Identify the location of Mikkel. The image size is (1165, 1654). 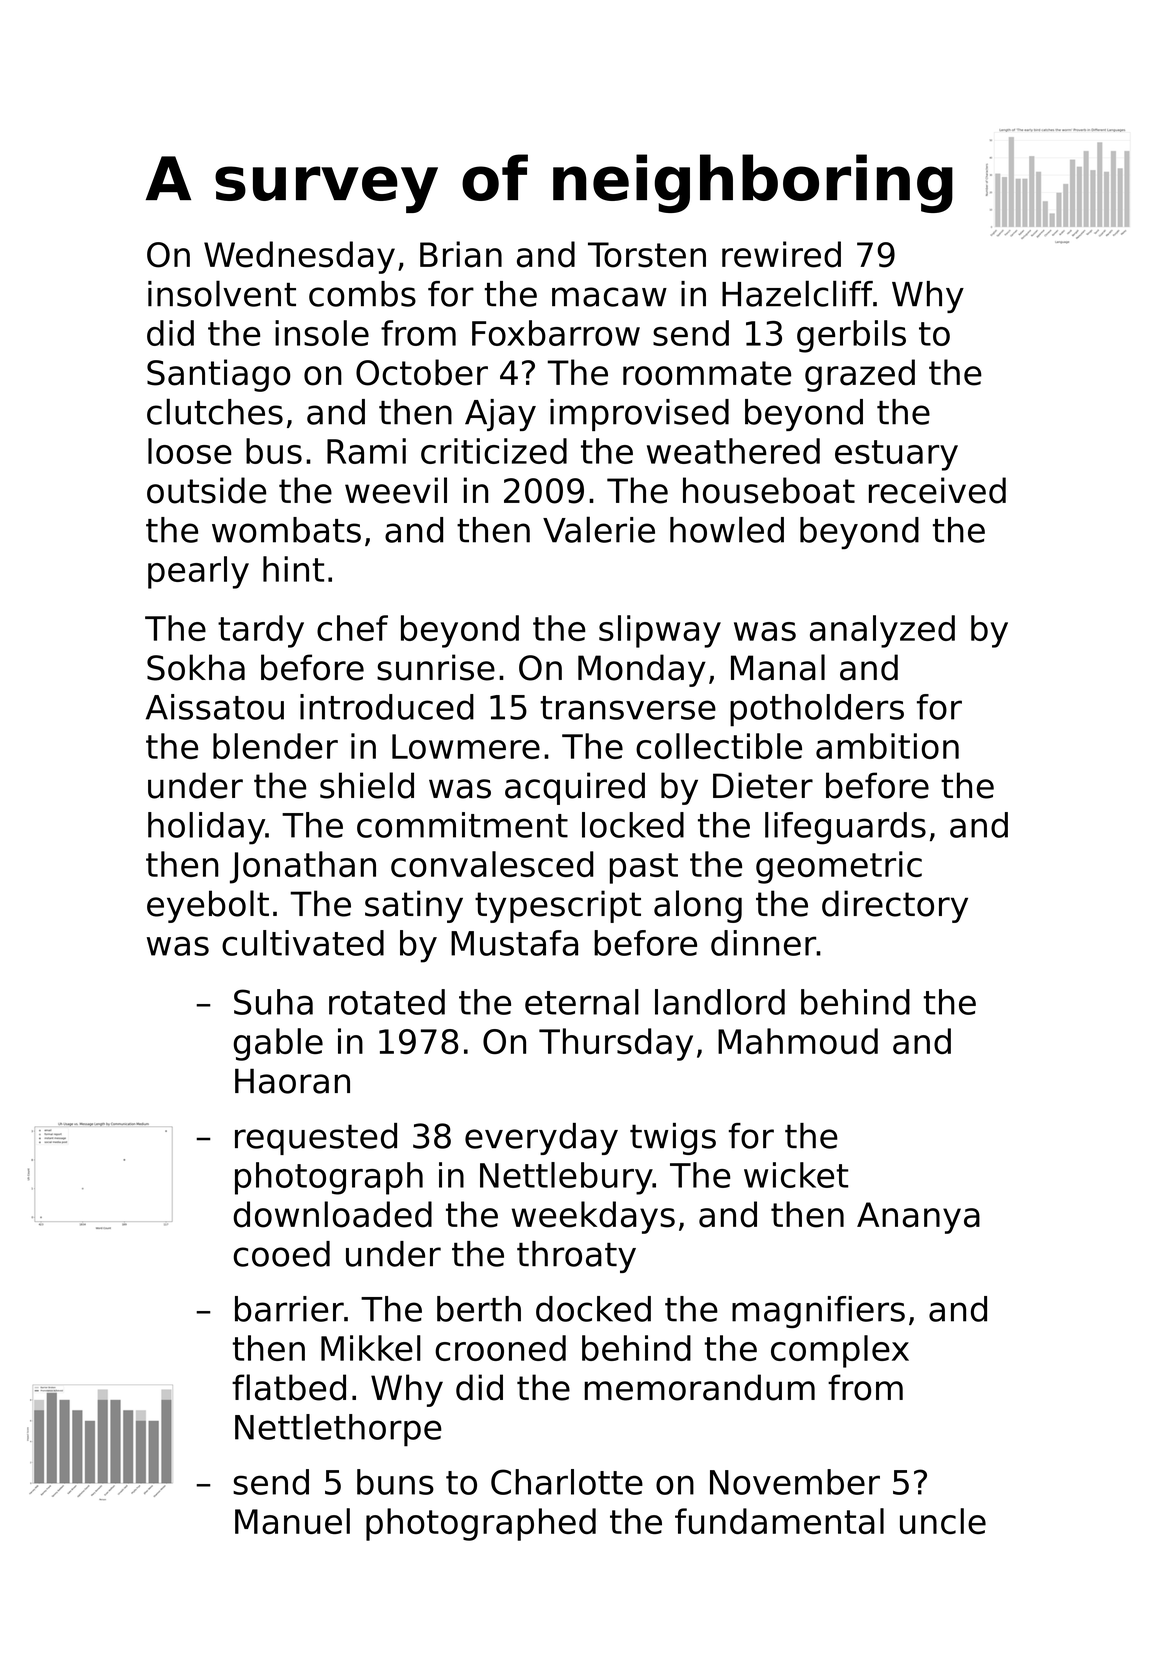
(371, 1348).
